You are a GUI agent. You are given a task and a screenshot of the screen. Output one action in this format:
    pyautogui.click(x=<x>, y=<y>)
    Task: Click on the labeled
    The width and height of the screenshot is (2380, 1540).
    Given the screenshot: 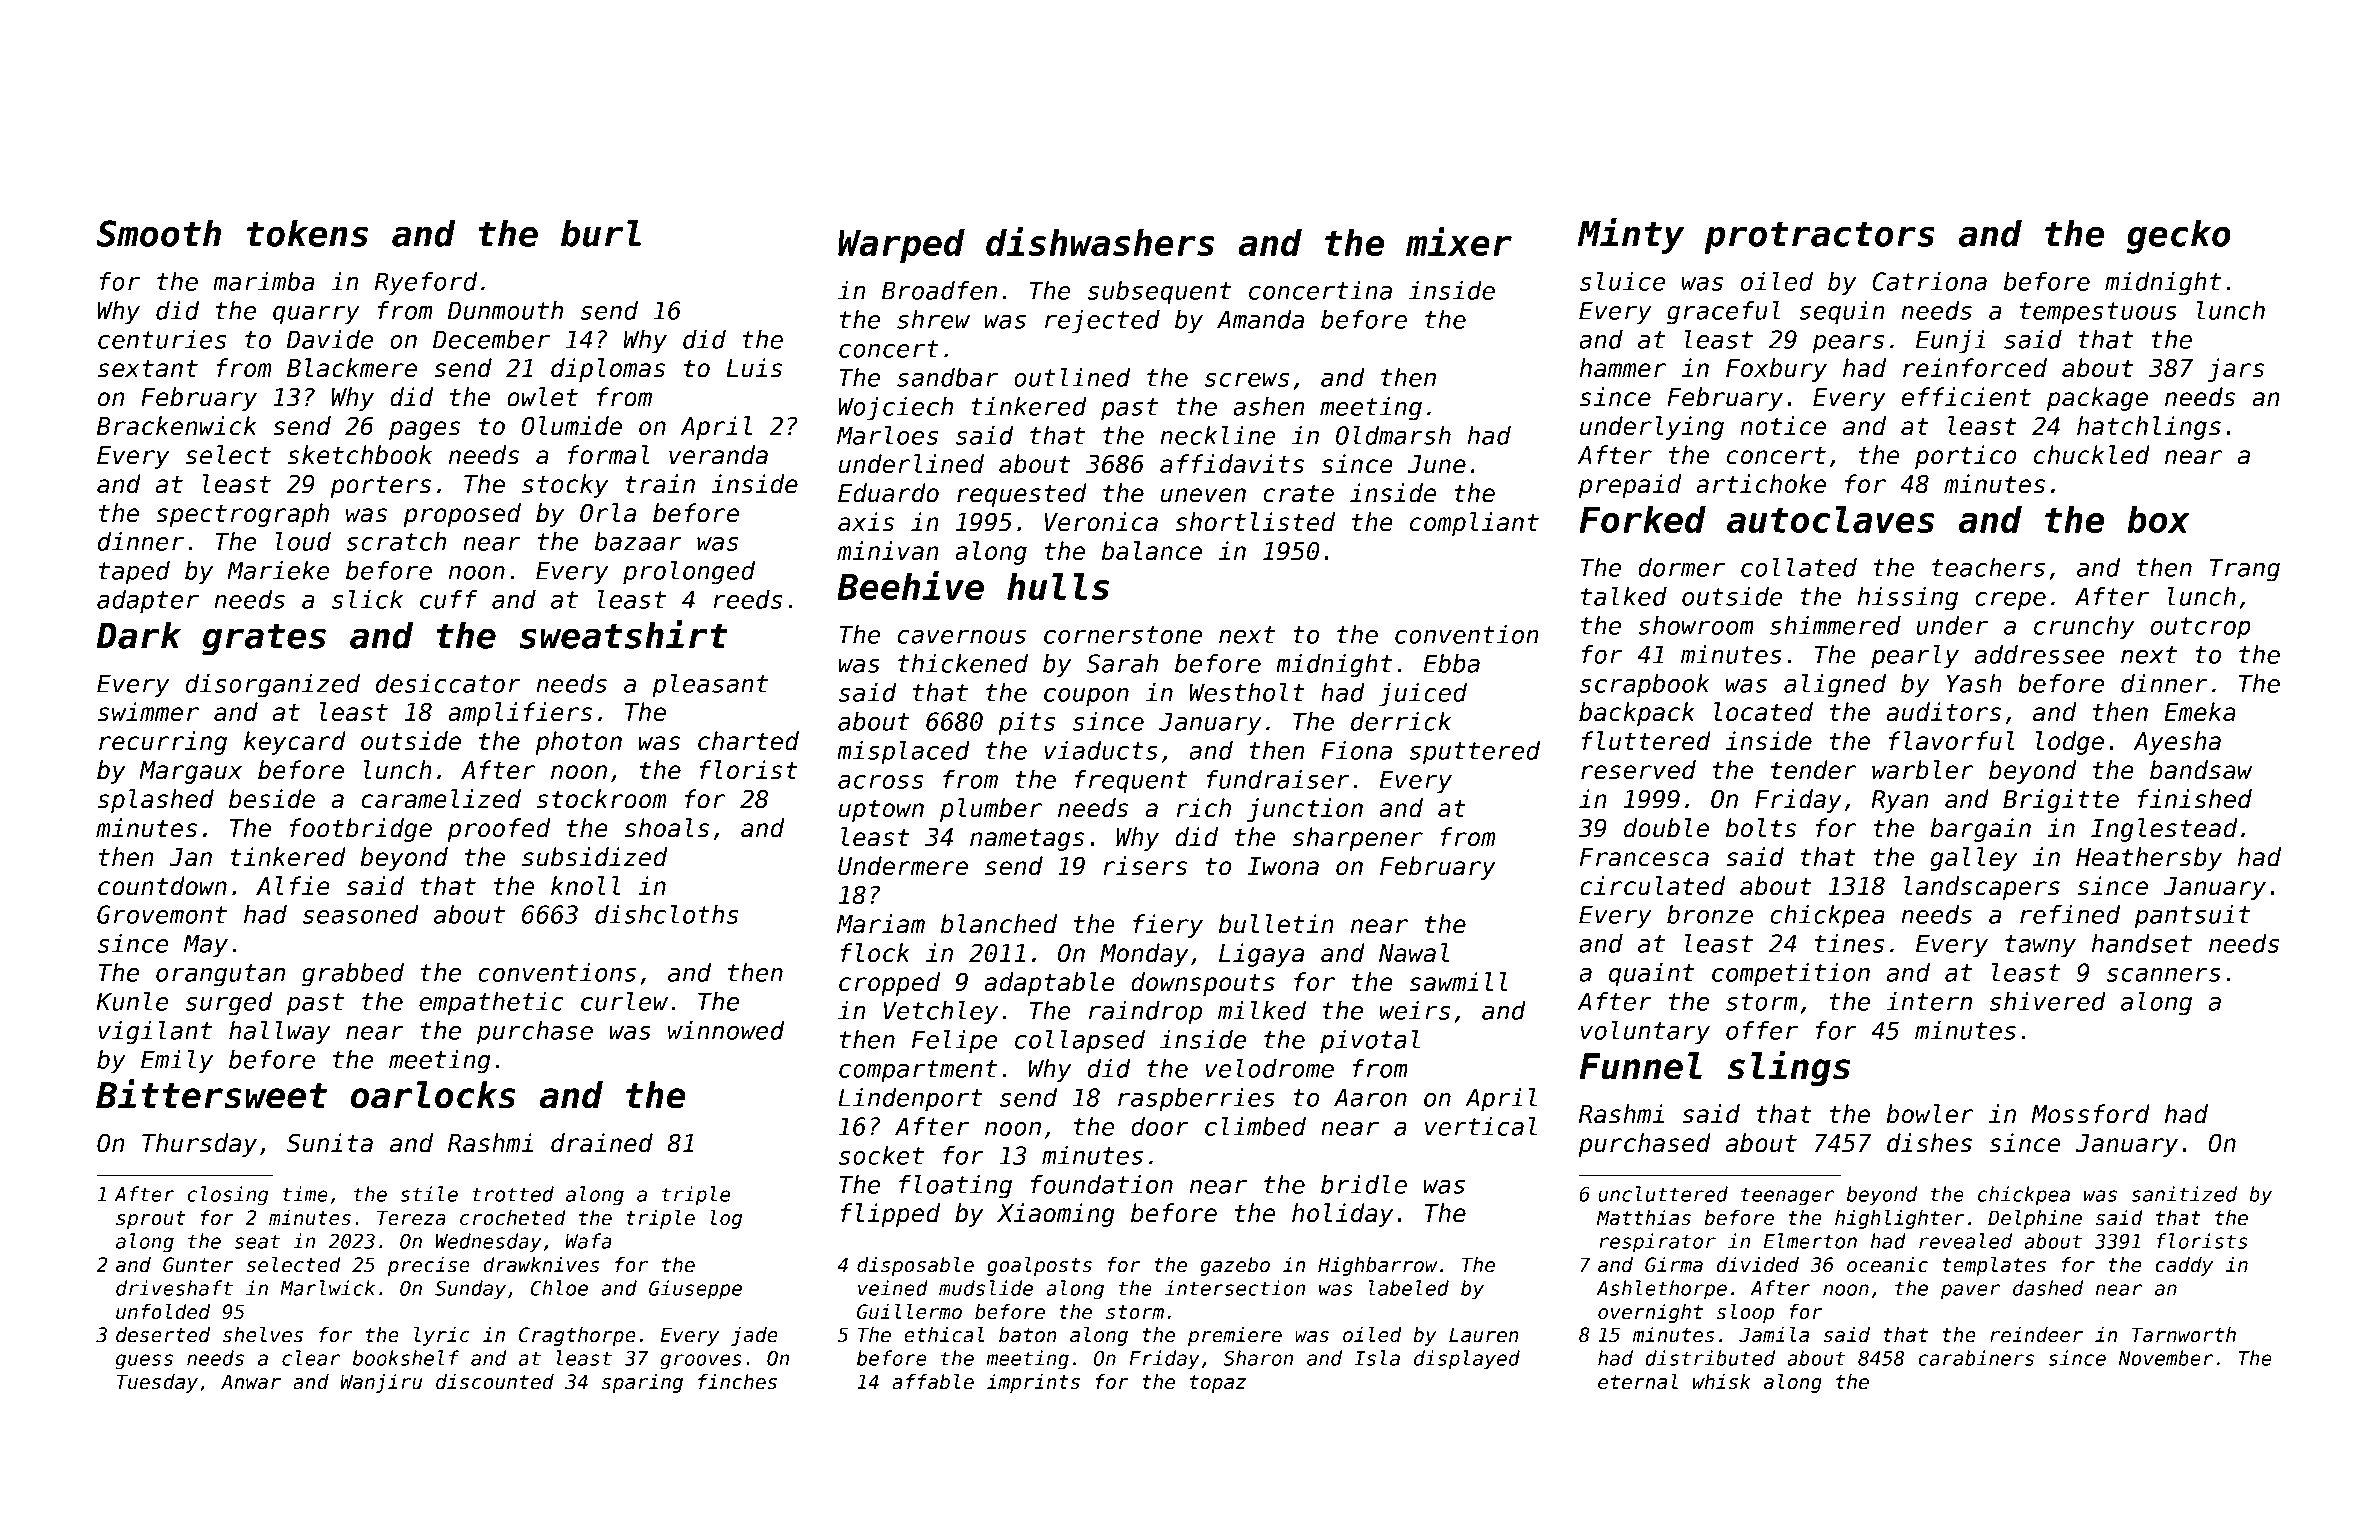 What is the action you would take?
    pyautogui.click(x=1408, y=1288)
